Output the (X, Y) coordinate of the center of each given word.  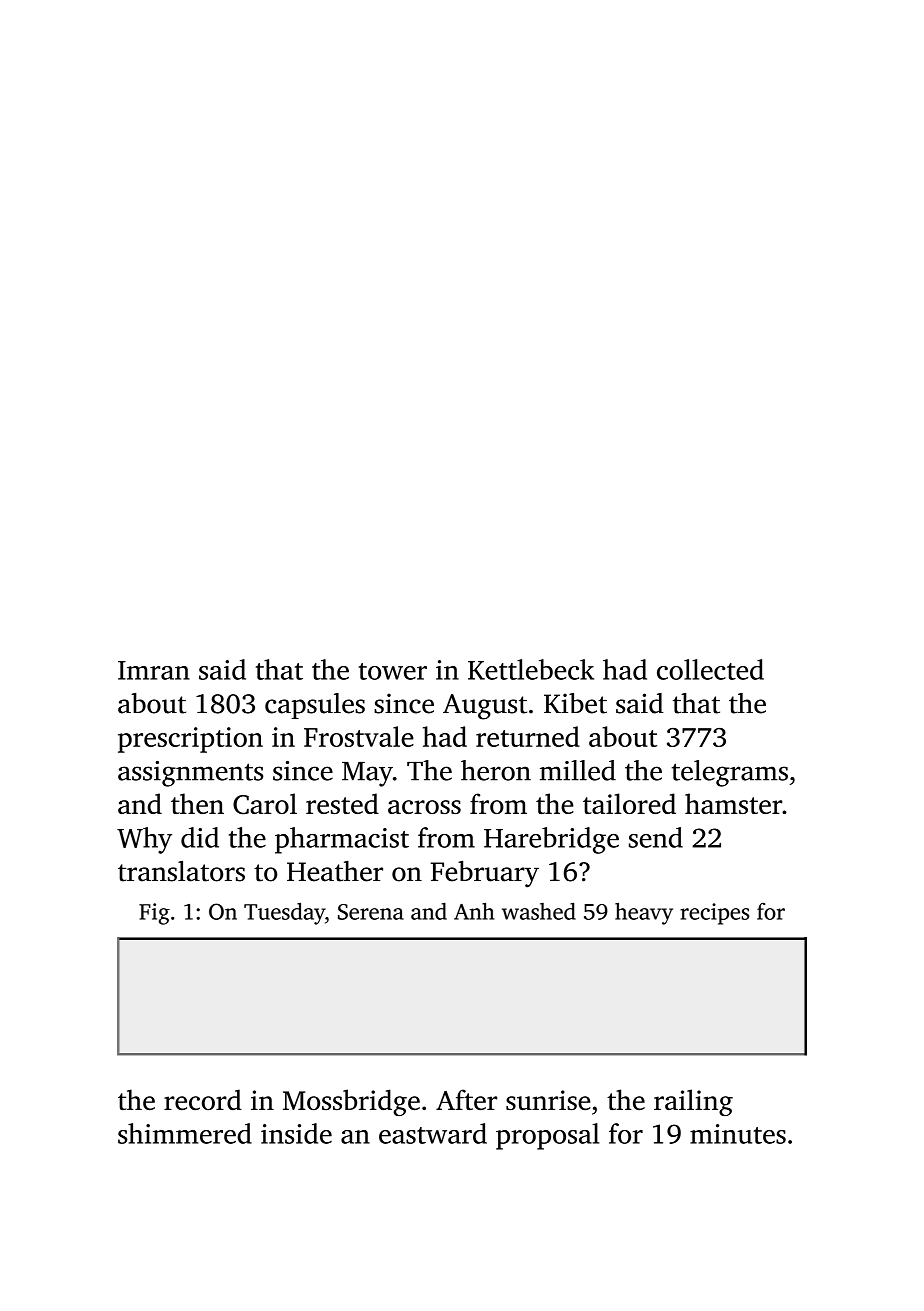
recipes (714, 914)
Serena (371, 912)
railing (693, 1102)
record (203, 1099)
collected (710, 669)
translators (181, 871)
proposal (547, 1136)
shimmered (185, 1133)
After (466, 1099)
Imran (154, 670)
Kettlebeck (531, 669)
